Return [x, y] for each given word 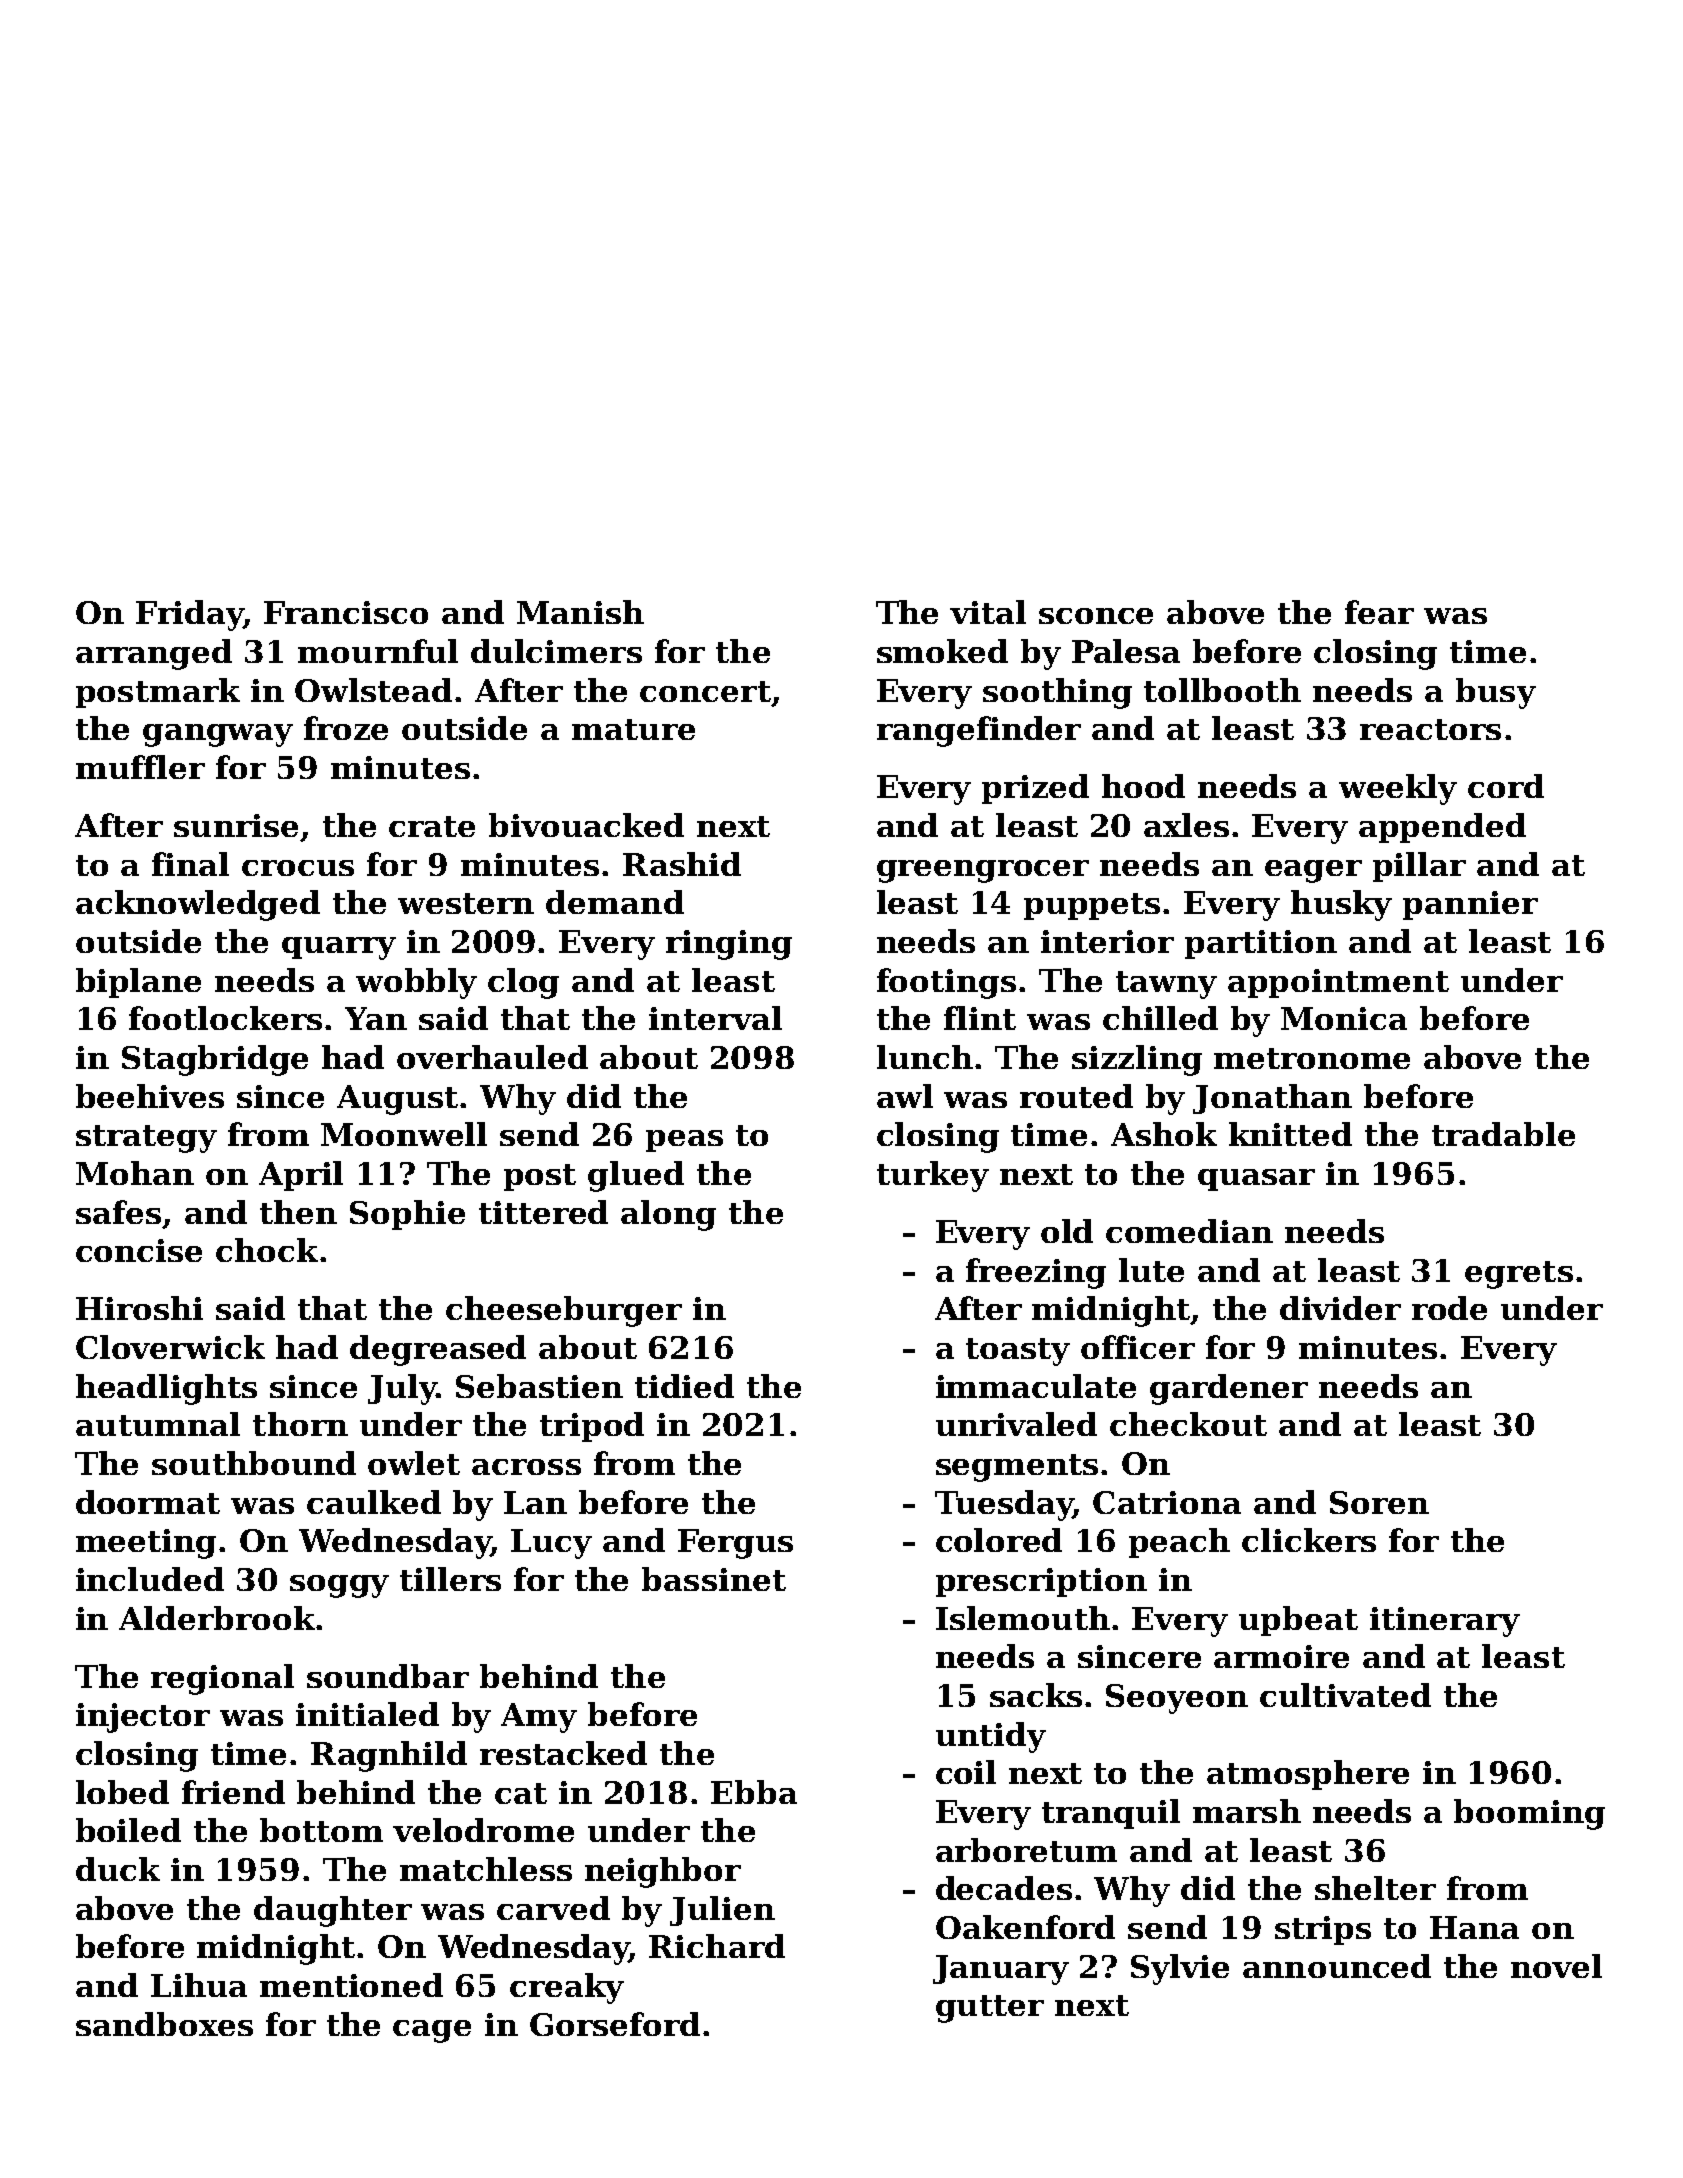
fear [1379, 612]
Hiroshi [139, 1308]
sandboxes [164, 2024]
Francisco [346, 612]
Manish [580, 612]
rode [1449, 1308]
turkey [933, 1176]
